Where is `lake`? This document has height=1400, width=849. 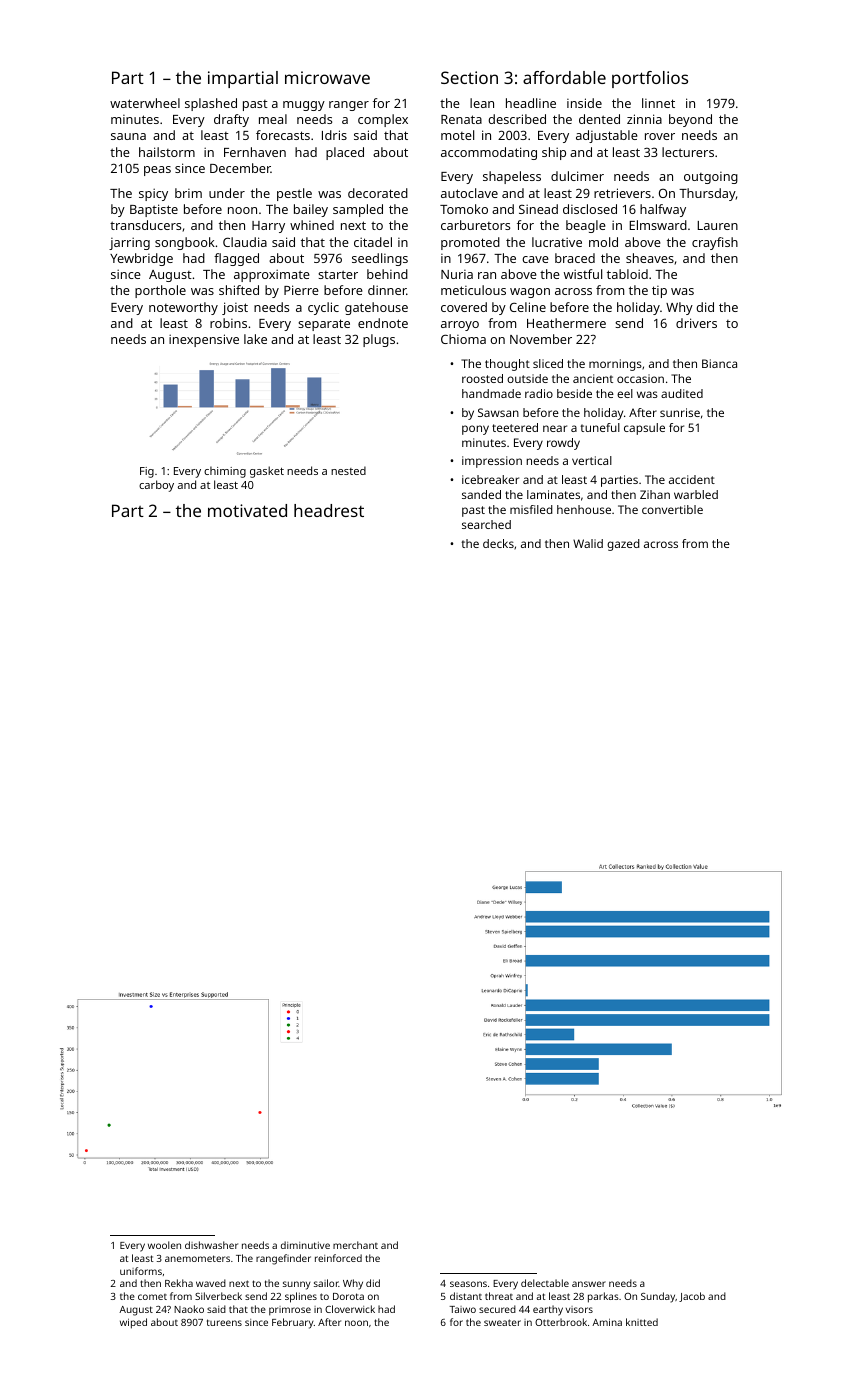 lake is located at coordinates (255, 339).
